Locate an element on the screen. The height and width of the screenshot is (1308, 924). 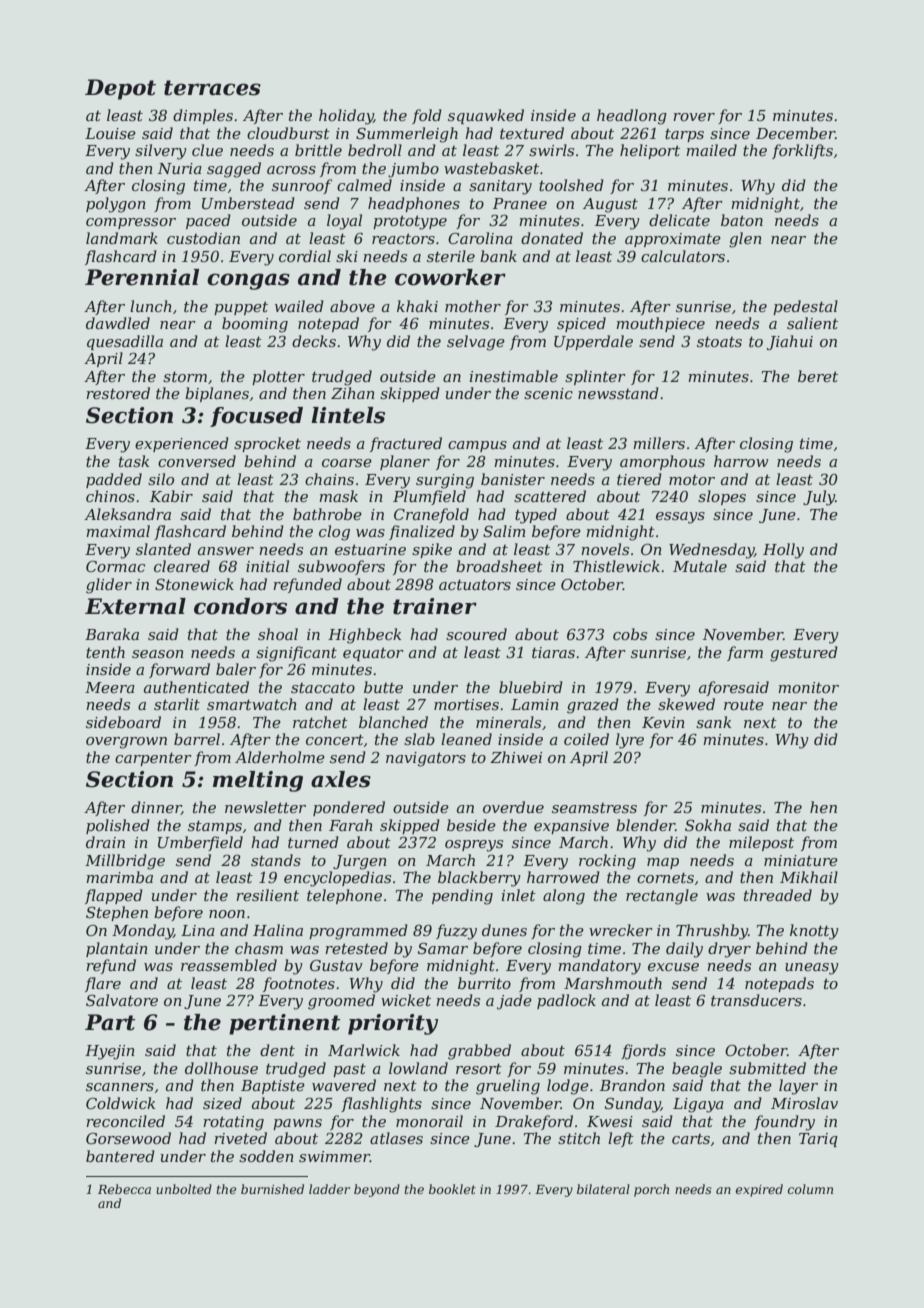
Highbeck is located at coordinates (364, 636).
